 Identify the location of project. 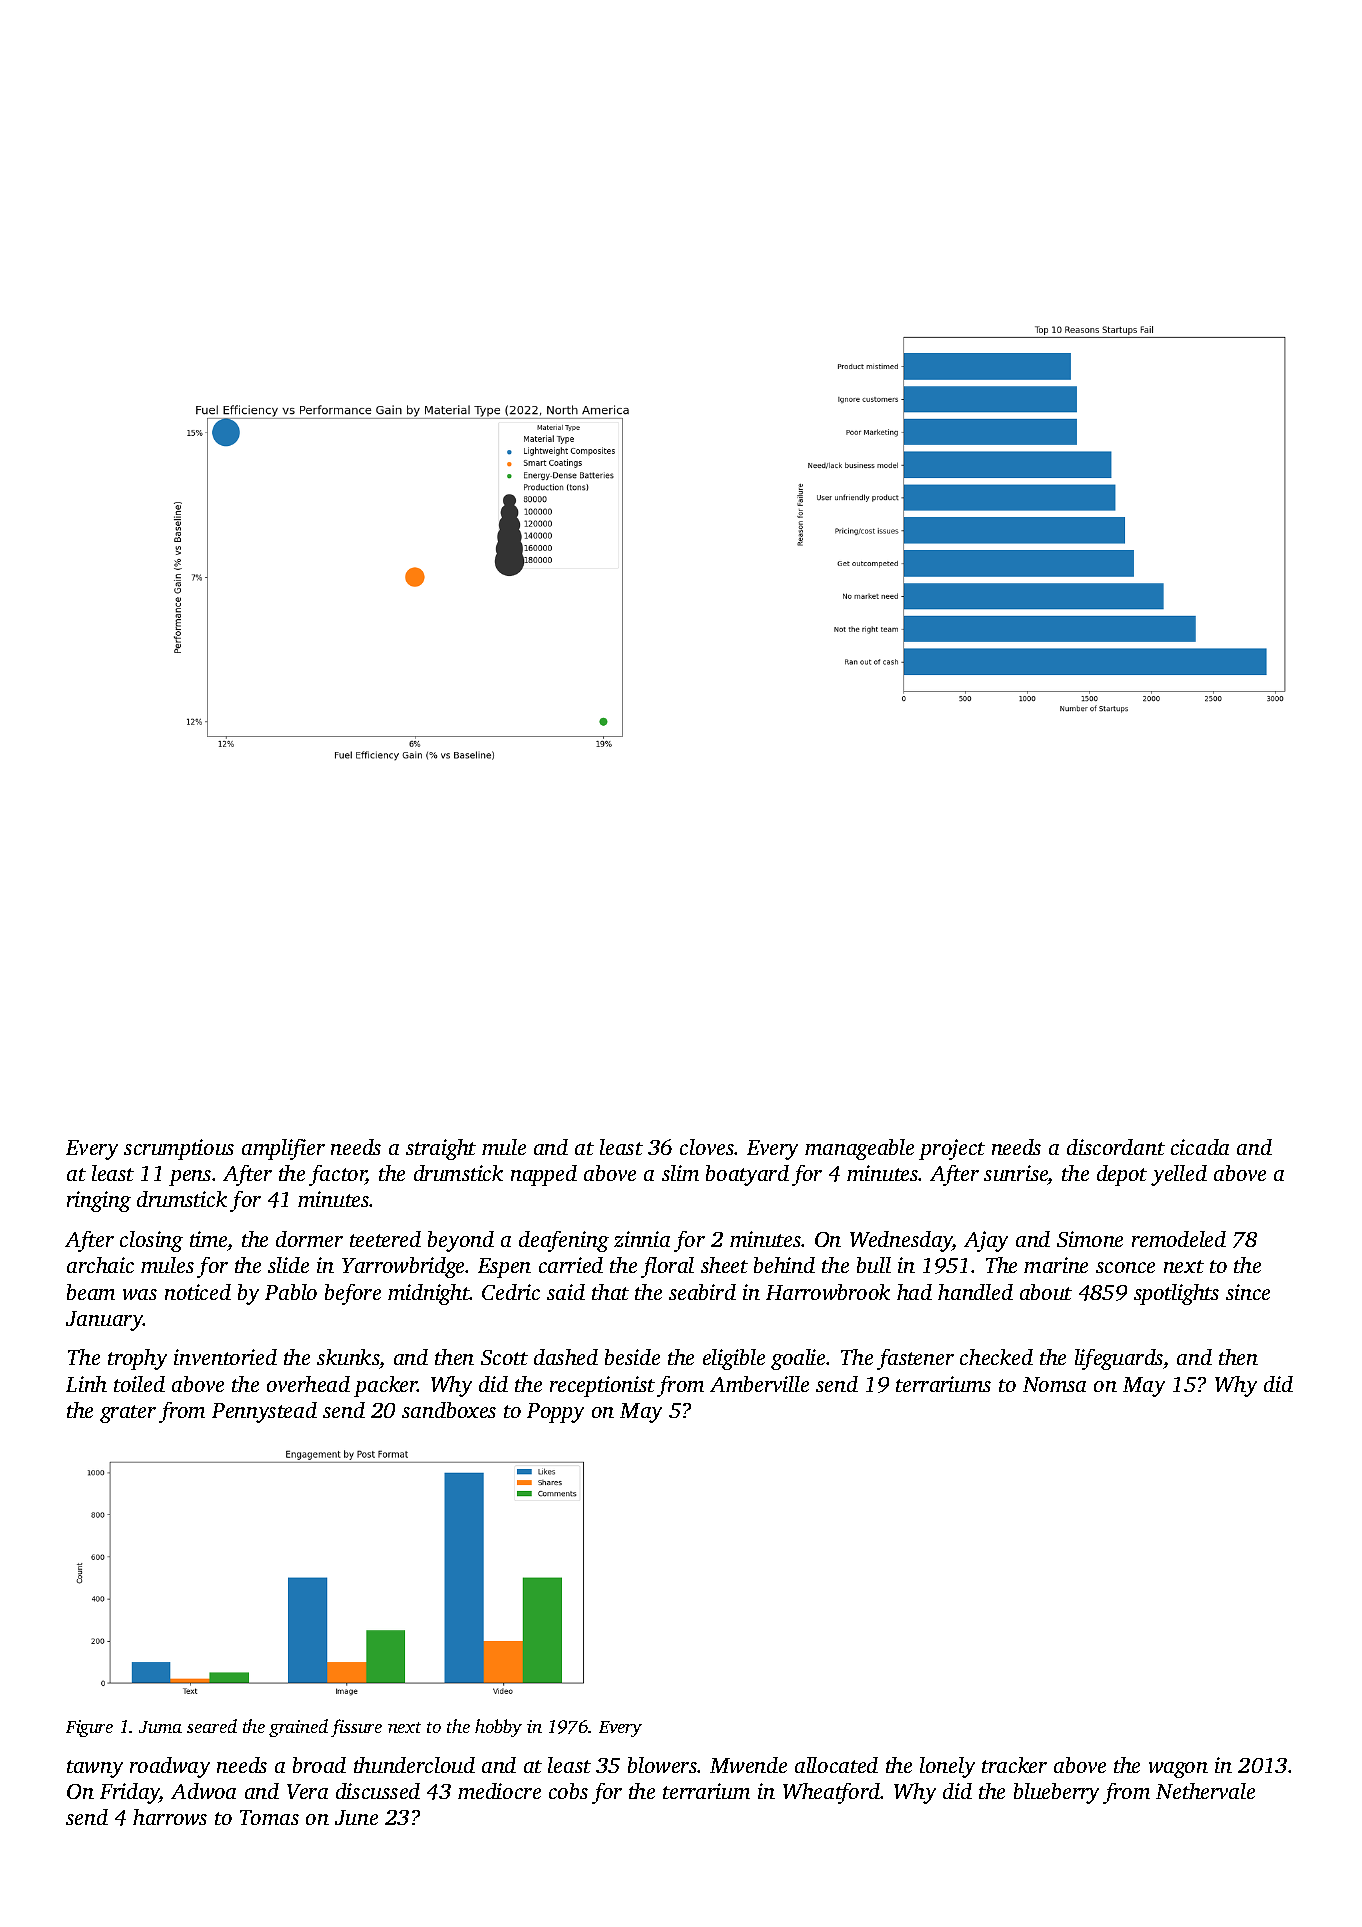
(952, 1149).
